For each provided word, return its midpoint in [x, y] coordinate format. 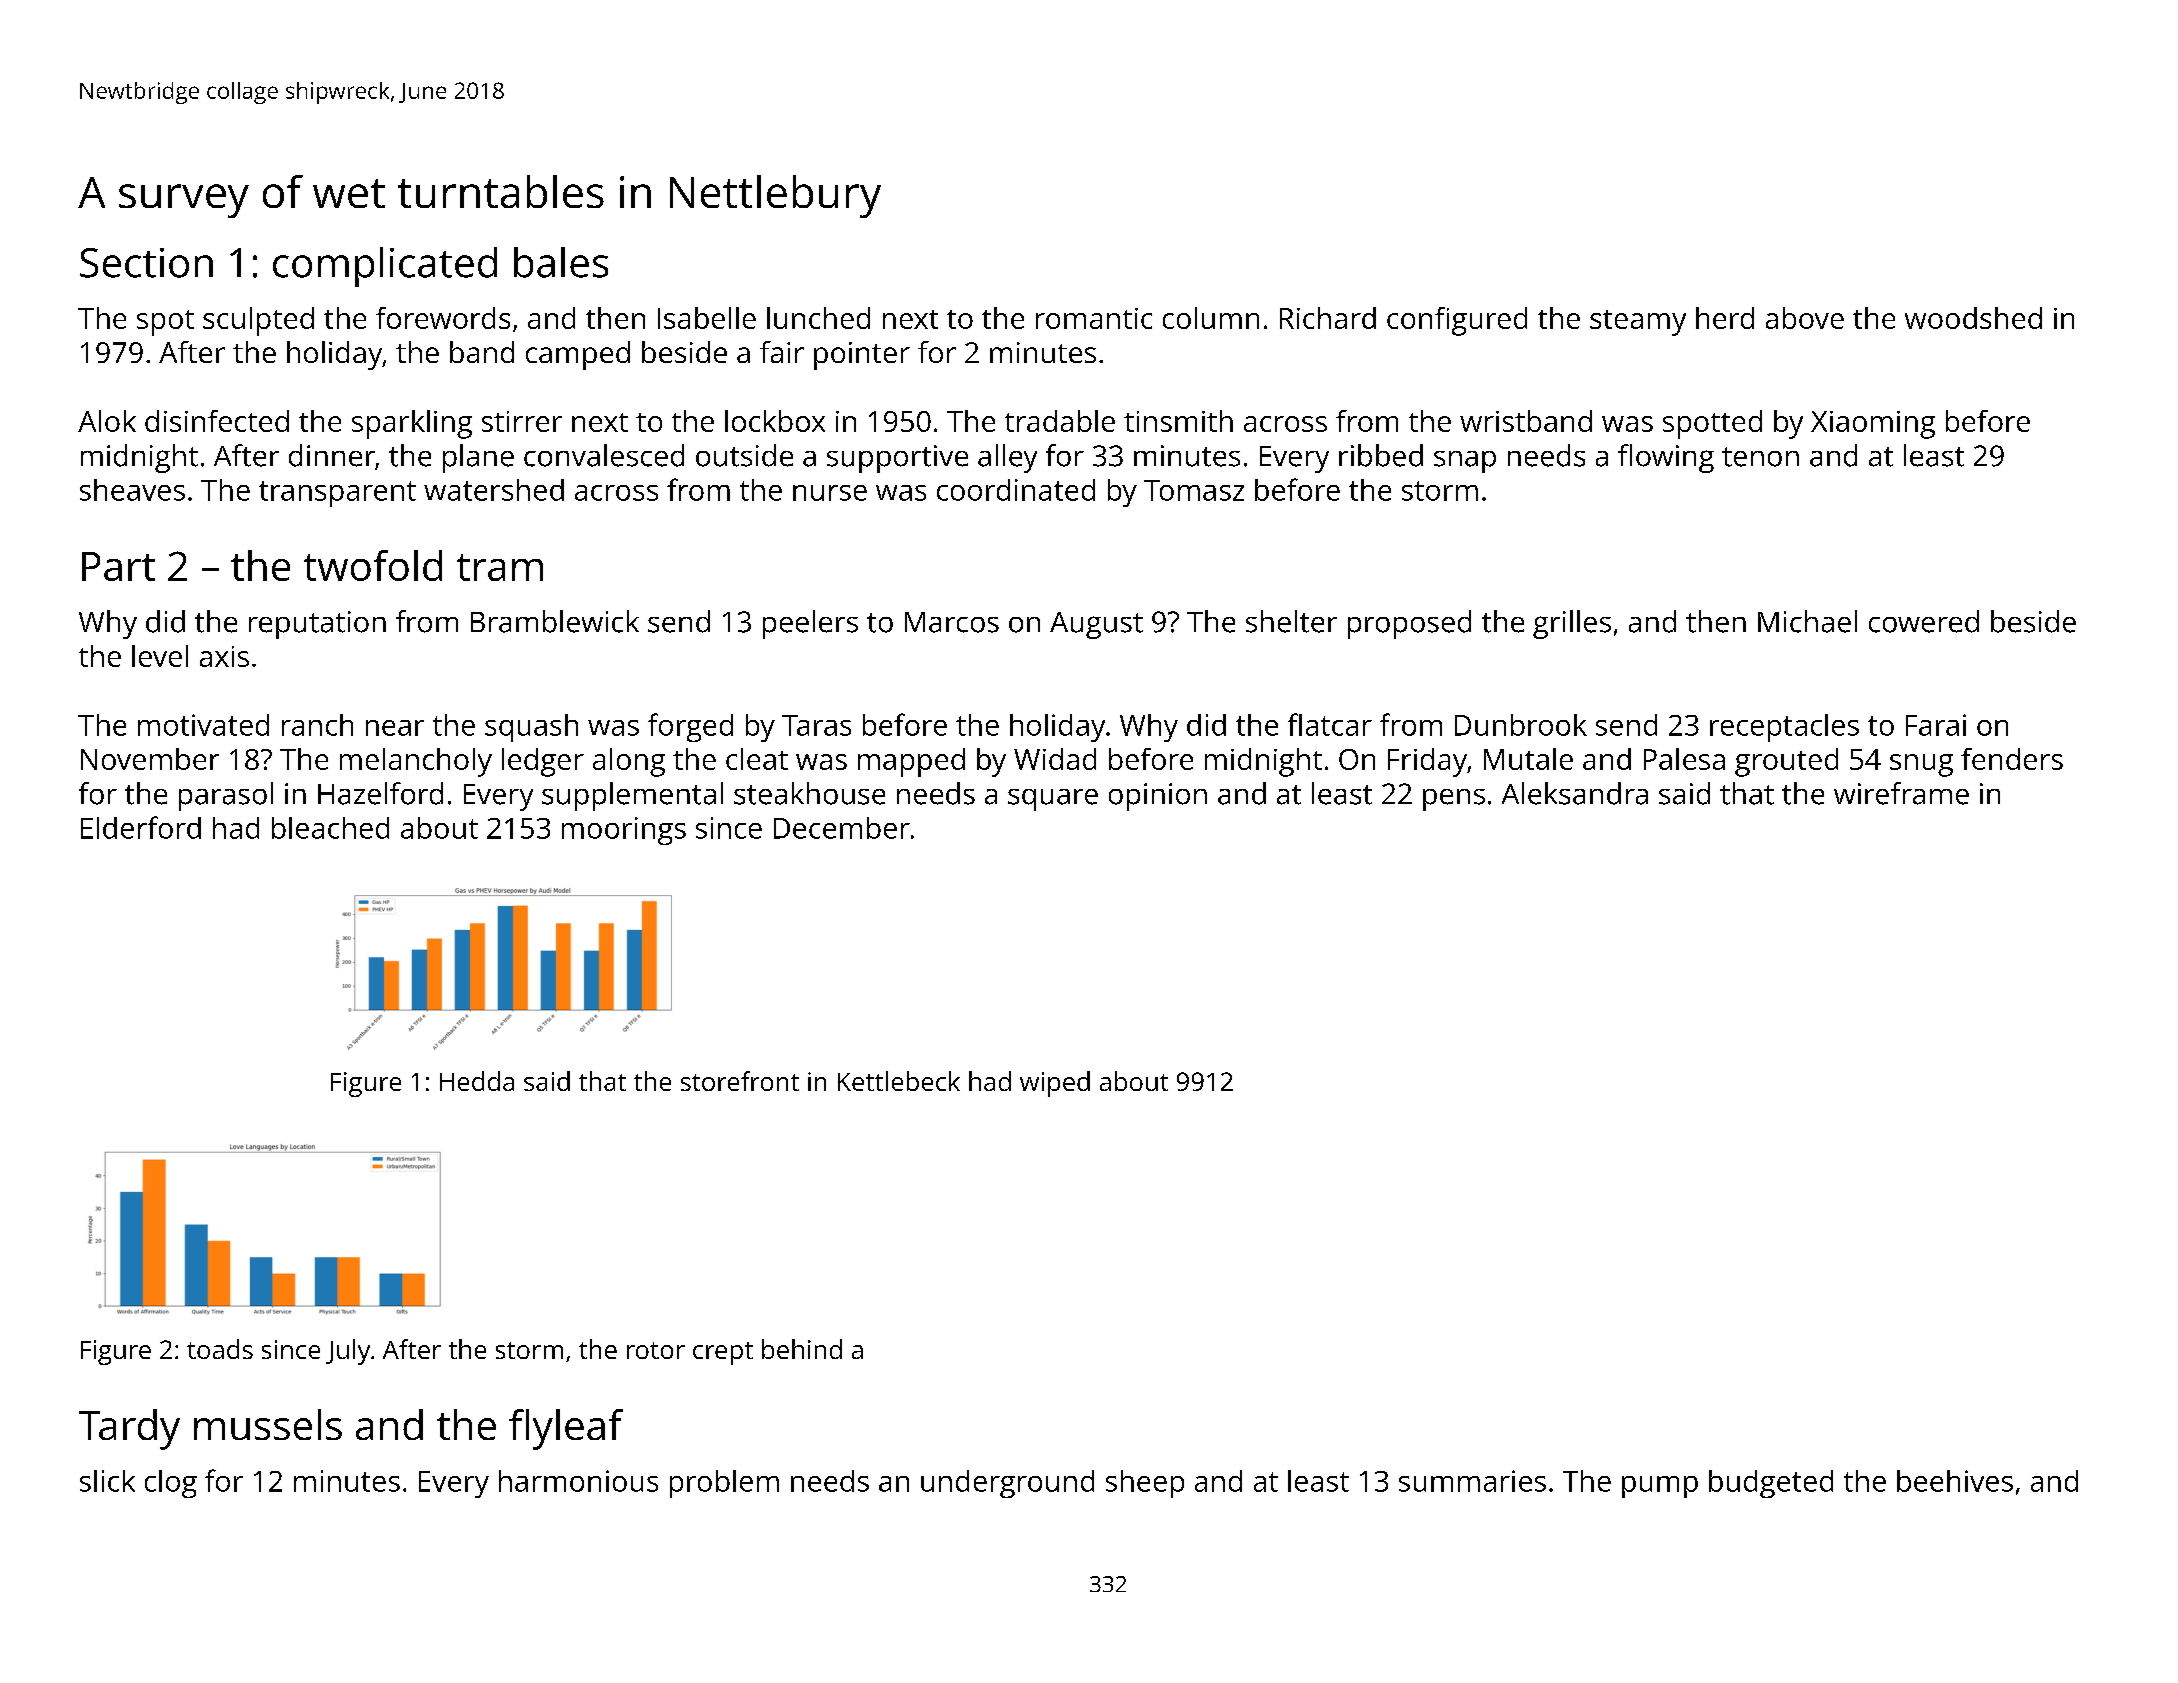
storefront [740, 1081]
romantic [1094, 318]
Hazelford [380, 793]
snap [1465, 462]
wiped [1055, 1084]
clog [171, 1484]
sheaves [132, 490]
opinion [1158, 797]
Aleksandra [1575, 793]
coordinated [1016, 490]
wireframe [1901, 793]
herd [1725, 318]
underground [1007, 1484]
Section [146, 263]
